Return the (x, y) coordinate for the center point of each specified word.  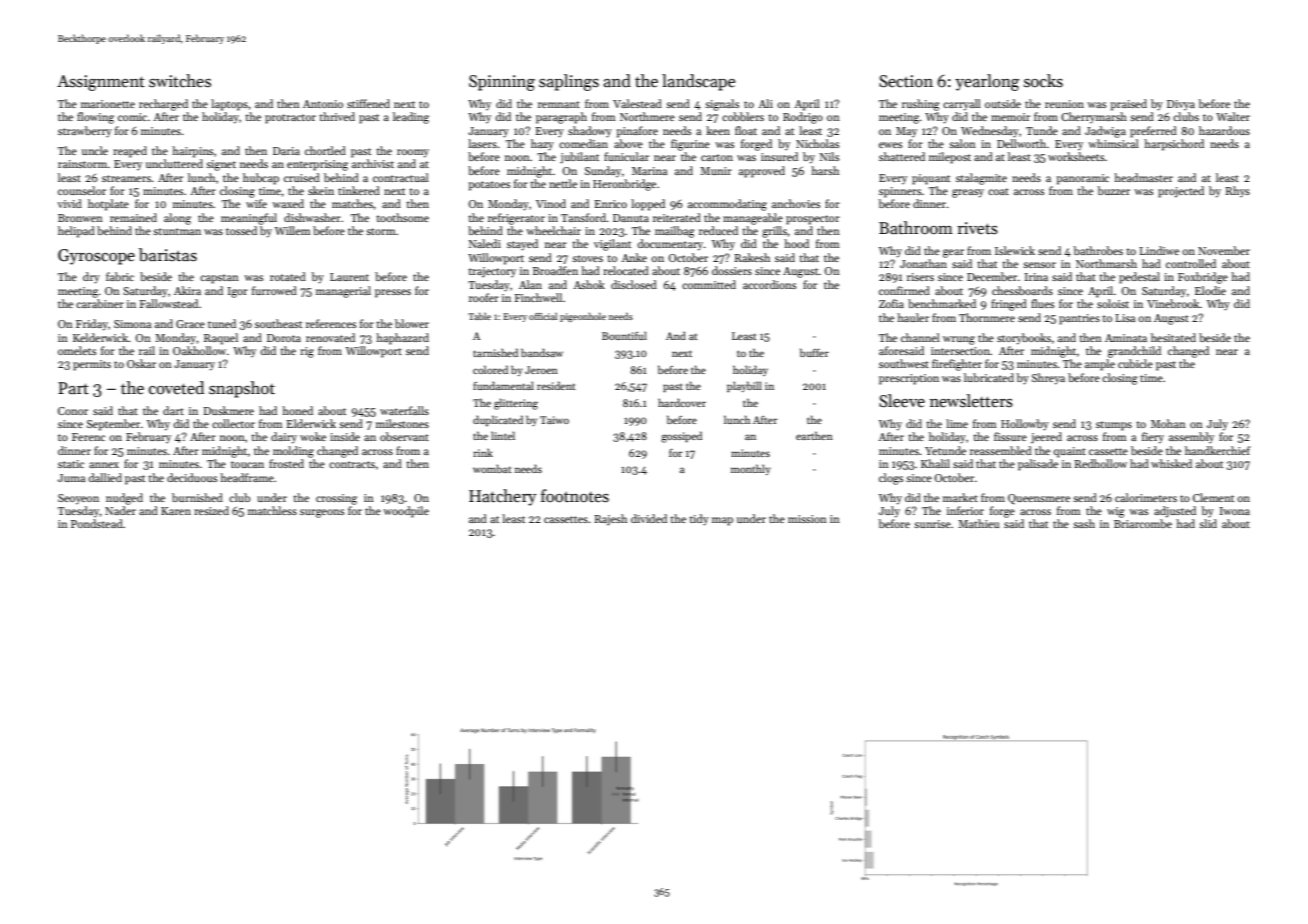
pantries (1079, 319)
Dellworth (1021, 143)
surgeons (322, 513)
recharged (163, 105)
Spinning (502, 83)
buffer (814, 352)
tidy (699, 520)
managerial (343, 292)
